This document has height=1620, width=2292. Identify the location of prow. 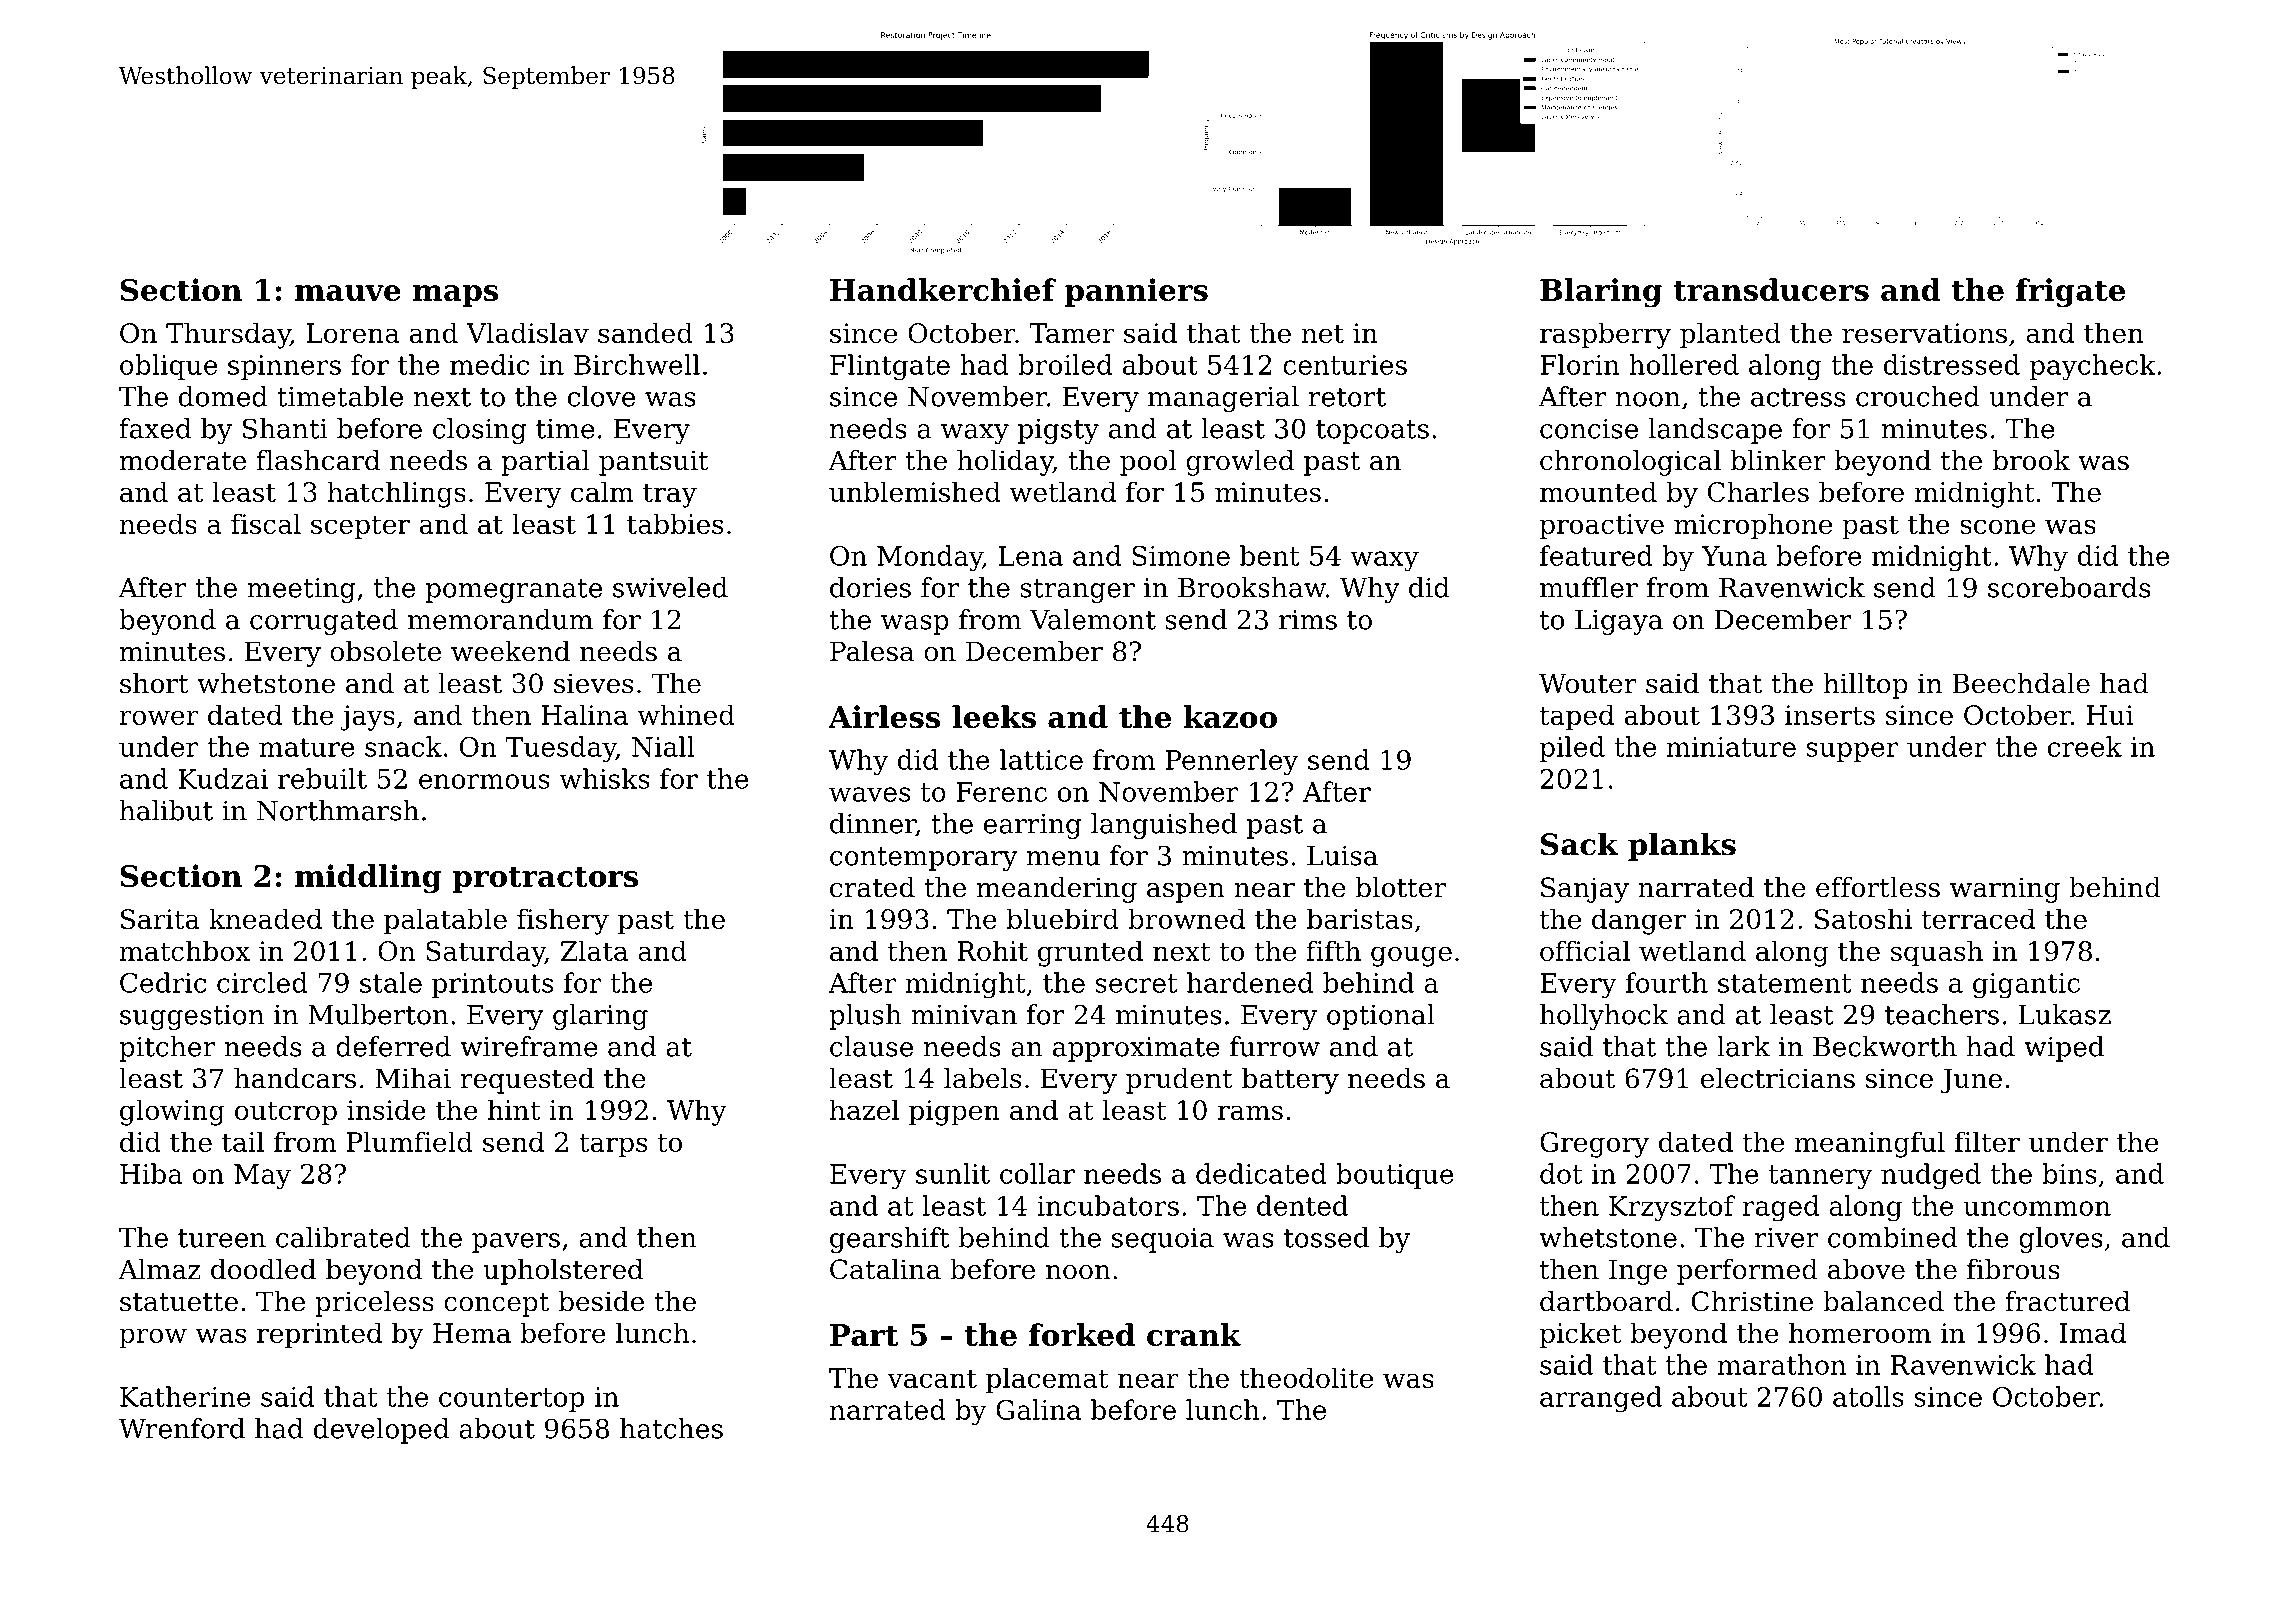
(153, 1338).
